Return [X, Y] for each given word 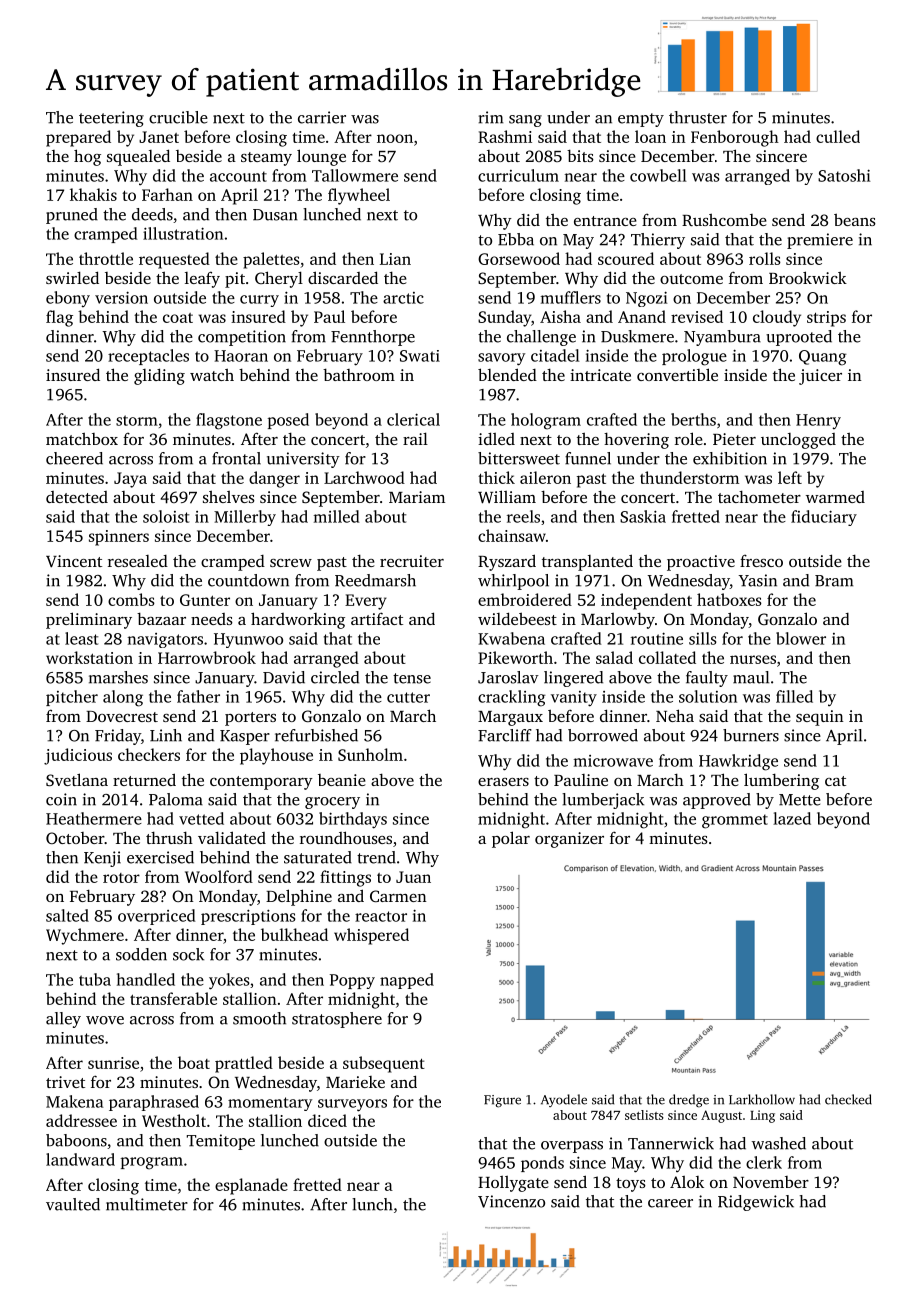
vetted [201, 818]
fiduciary [824, 518]
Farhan [167, 194]
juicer [820, 377]
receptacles [148, 357]
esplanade [251, 1186]
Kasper [245, 737]
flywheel [359, 196]
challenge [541, 338]
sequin [820, 718]
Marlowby [618, 621]
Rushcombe [724, 219]
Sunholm [370, 754]
